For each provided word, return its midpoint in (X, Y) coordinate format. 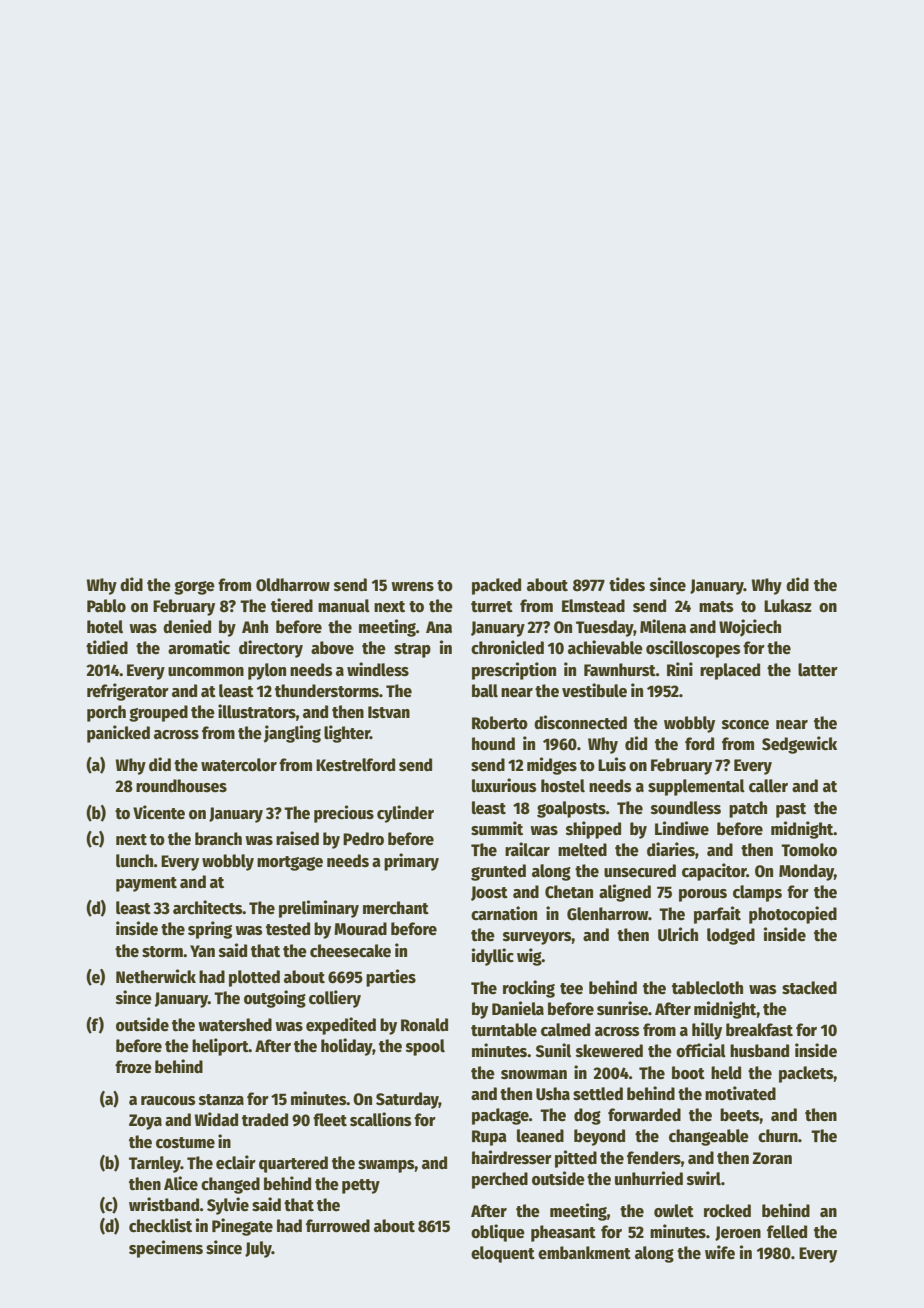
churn (778, 1136)
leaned (540, 1136)
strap (412, 650)
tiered (292, 605)
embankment (584, 1253)
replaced (730, 671)
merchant (396, 908)
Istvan (389, 712)
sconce (745, 725)
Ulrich (678, 934)
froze (133, 1067)
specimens (166, 1249)
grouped (158, 713)
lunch (135, 861)
